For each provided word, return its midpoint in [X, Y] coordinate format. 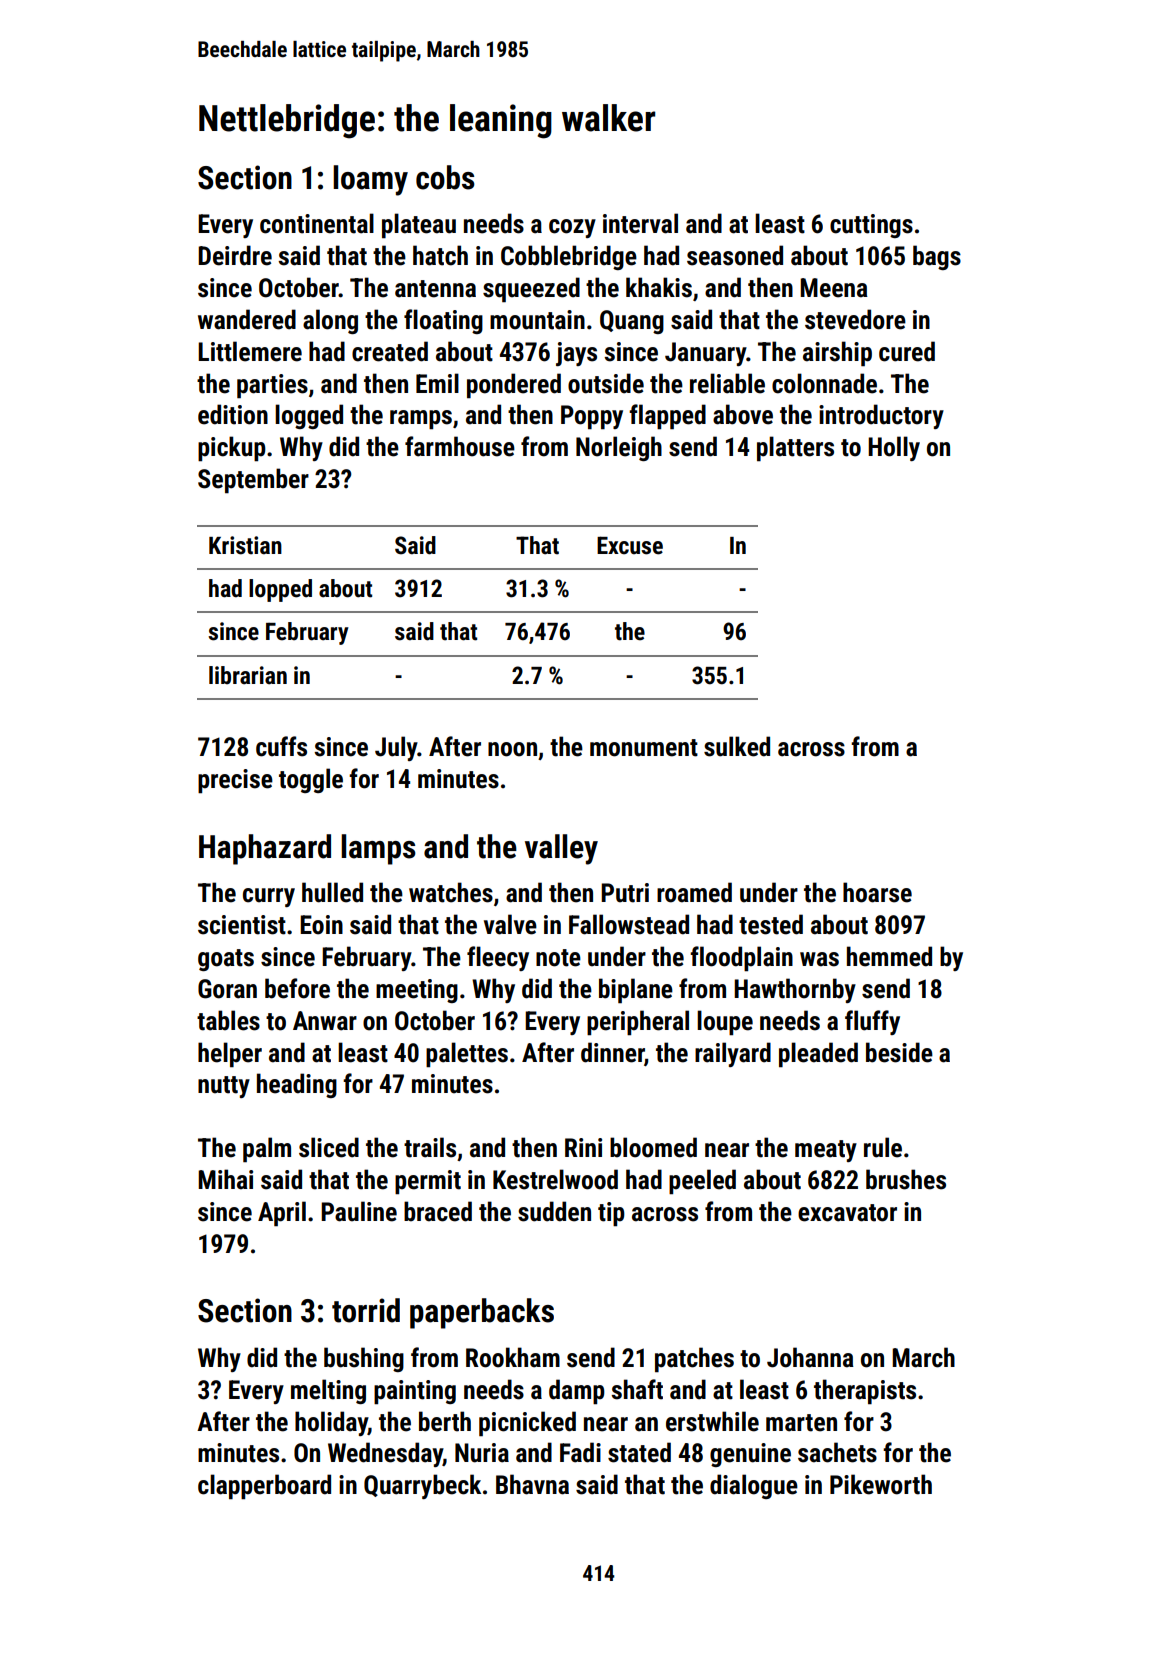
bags [937, 257]
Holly [894, 448]
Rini [583, 1147]
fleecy [498, 958]
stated [639, 1452]
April [282, 1214]
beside [899, 1052]
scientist [242, 925]
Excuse [630, 545]
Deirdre [235, 255]
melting [328, 1391]
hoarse [877, 892]
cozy [572, 228]
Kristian [245, 545]
